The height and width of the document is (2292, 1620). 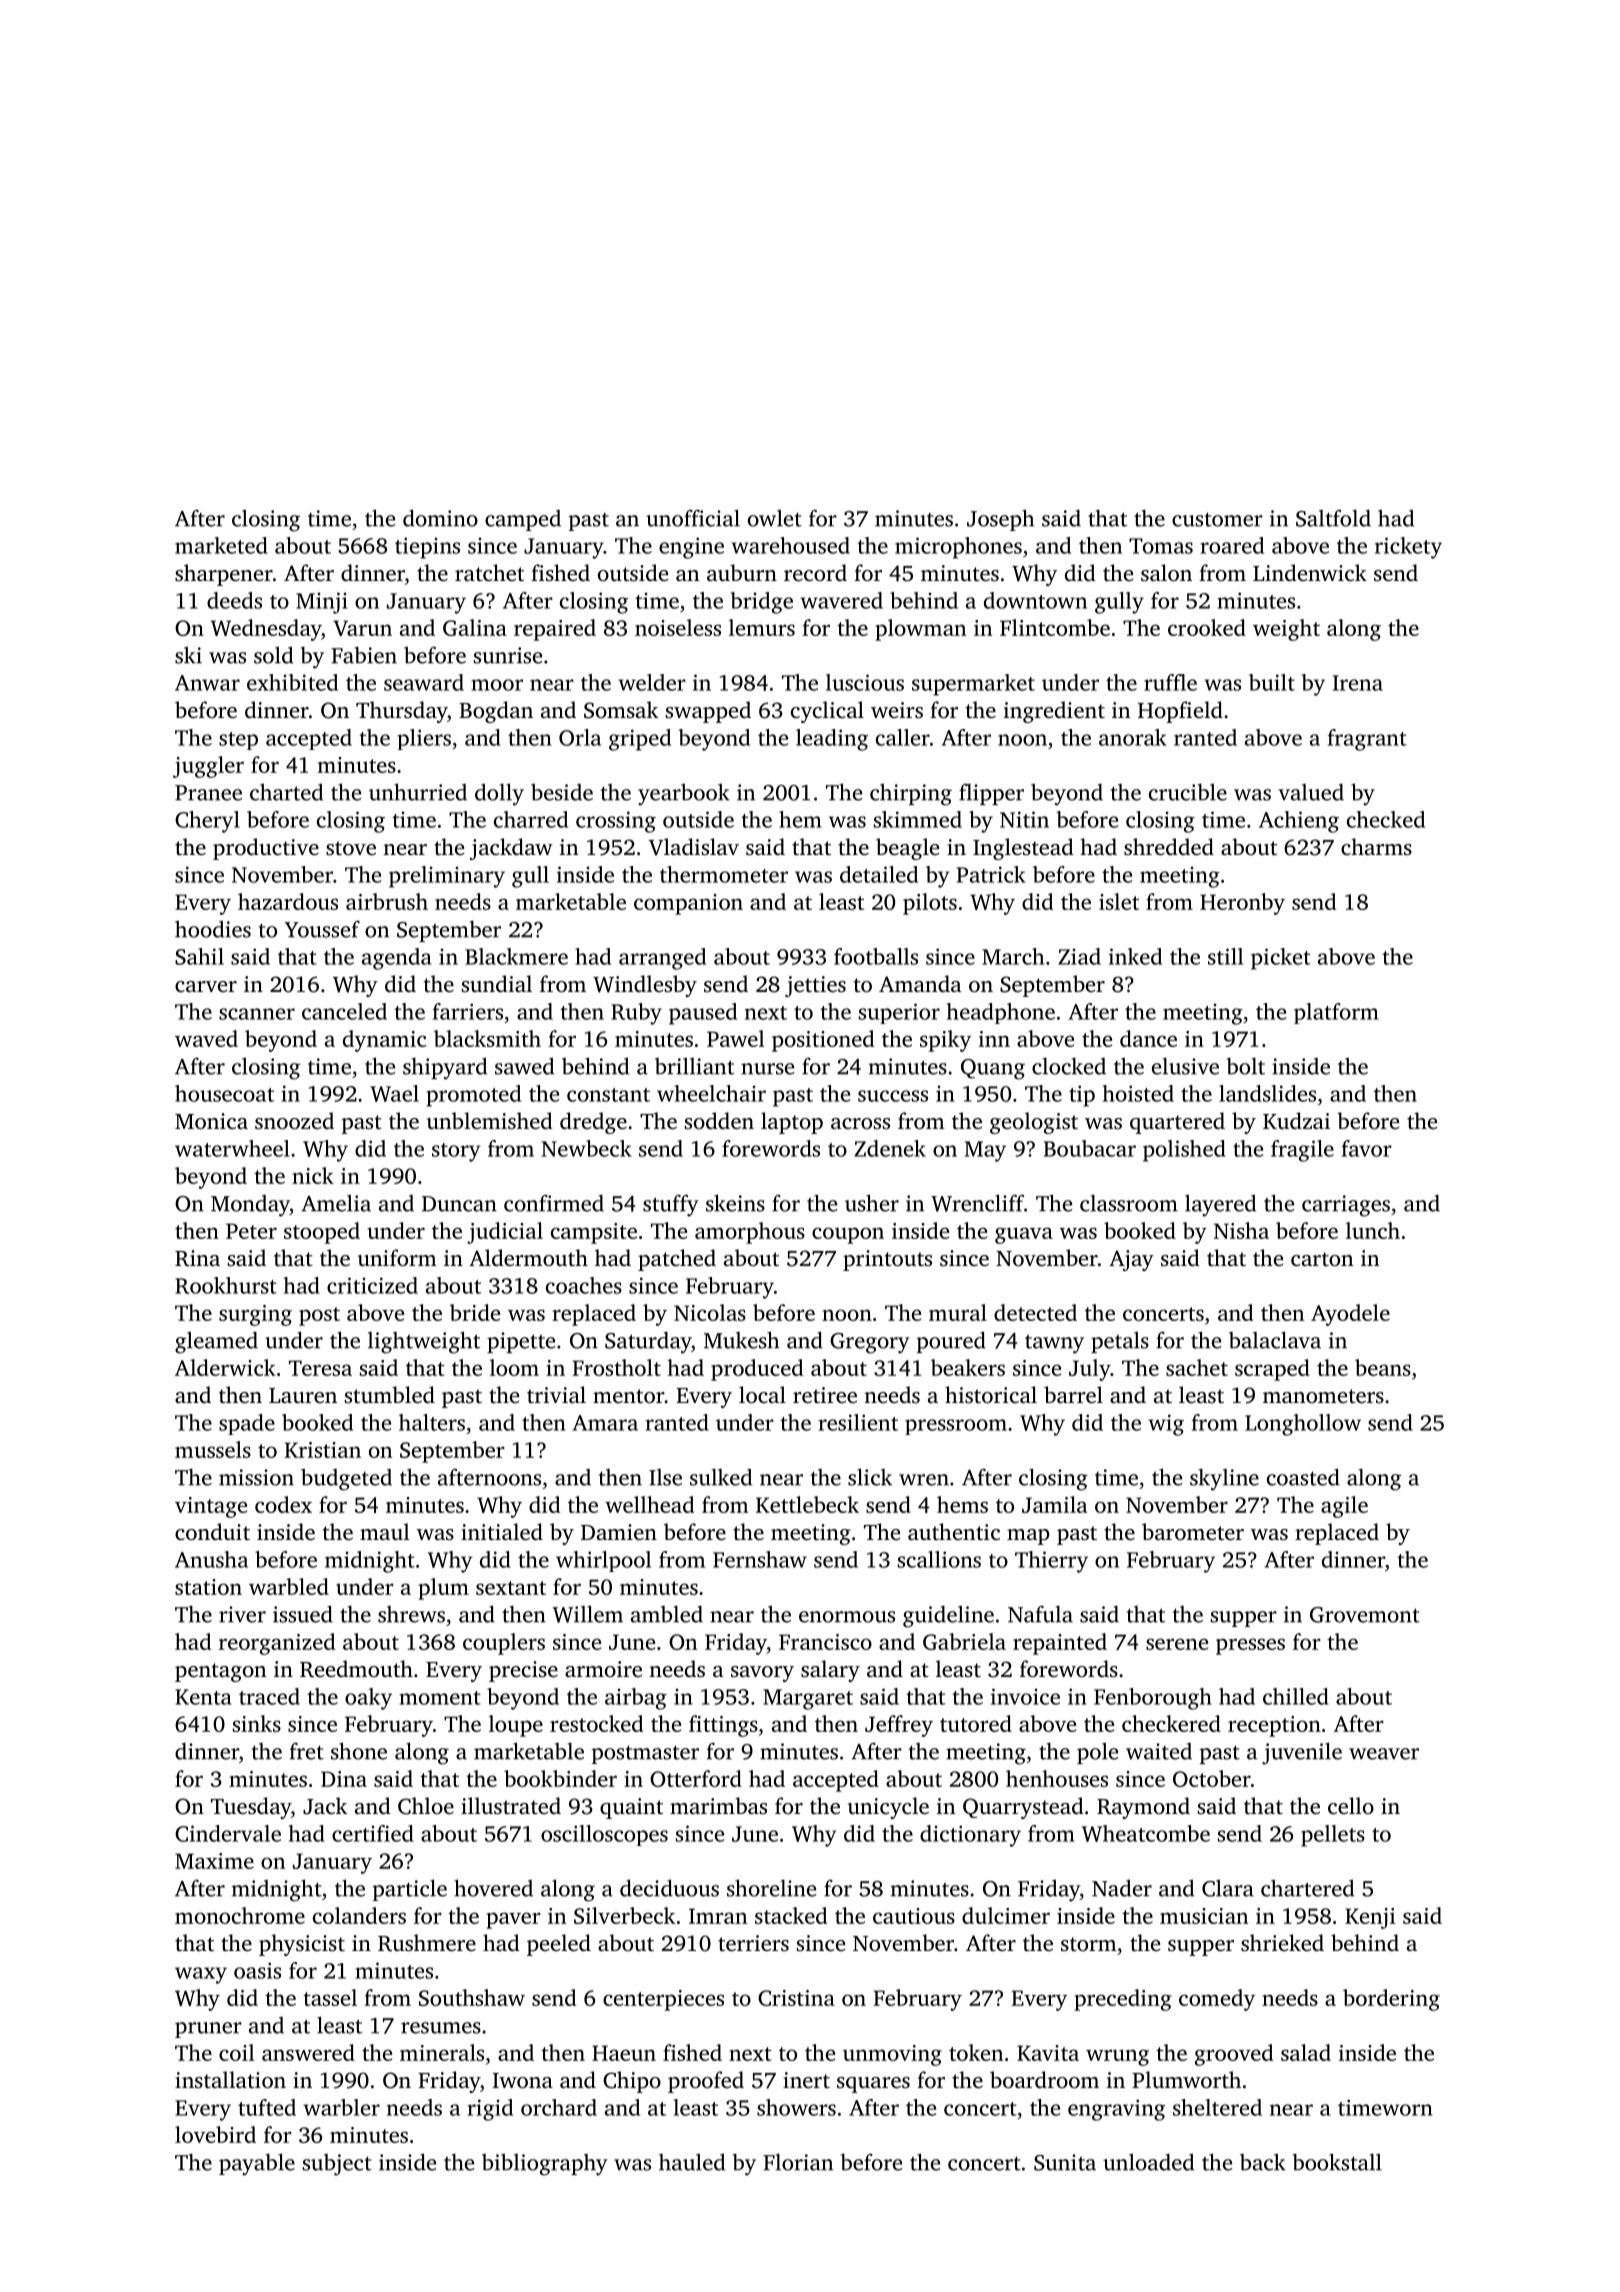 I want to click on marketed, so click(x=221, y=545).
